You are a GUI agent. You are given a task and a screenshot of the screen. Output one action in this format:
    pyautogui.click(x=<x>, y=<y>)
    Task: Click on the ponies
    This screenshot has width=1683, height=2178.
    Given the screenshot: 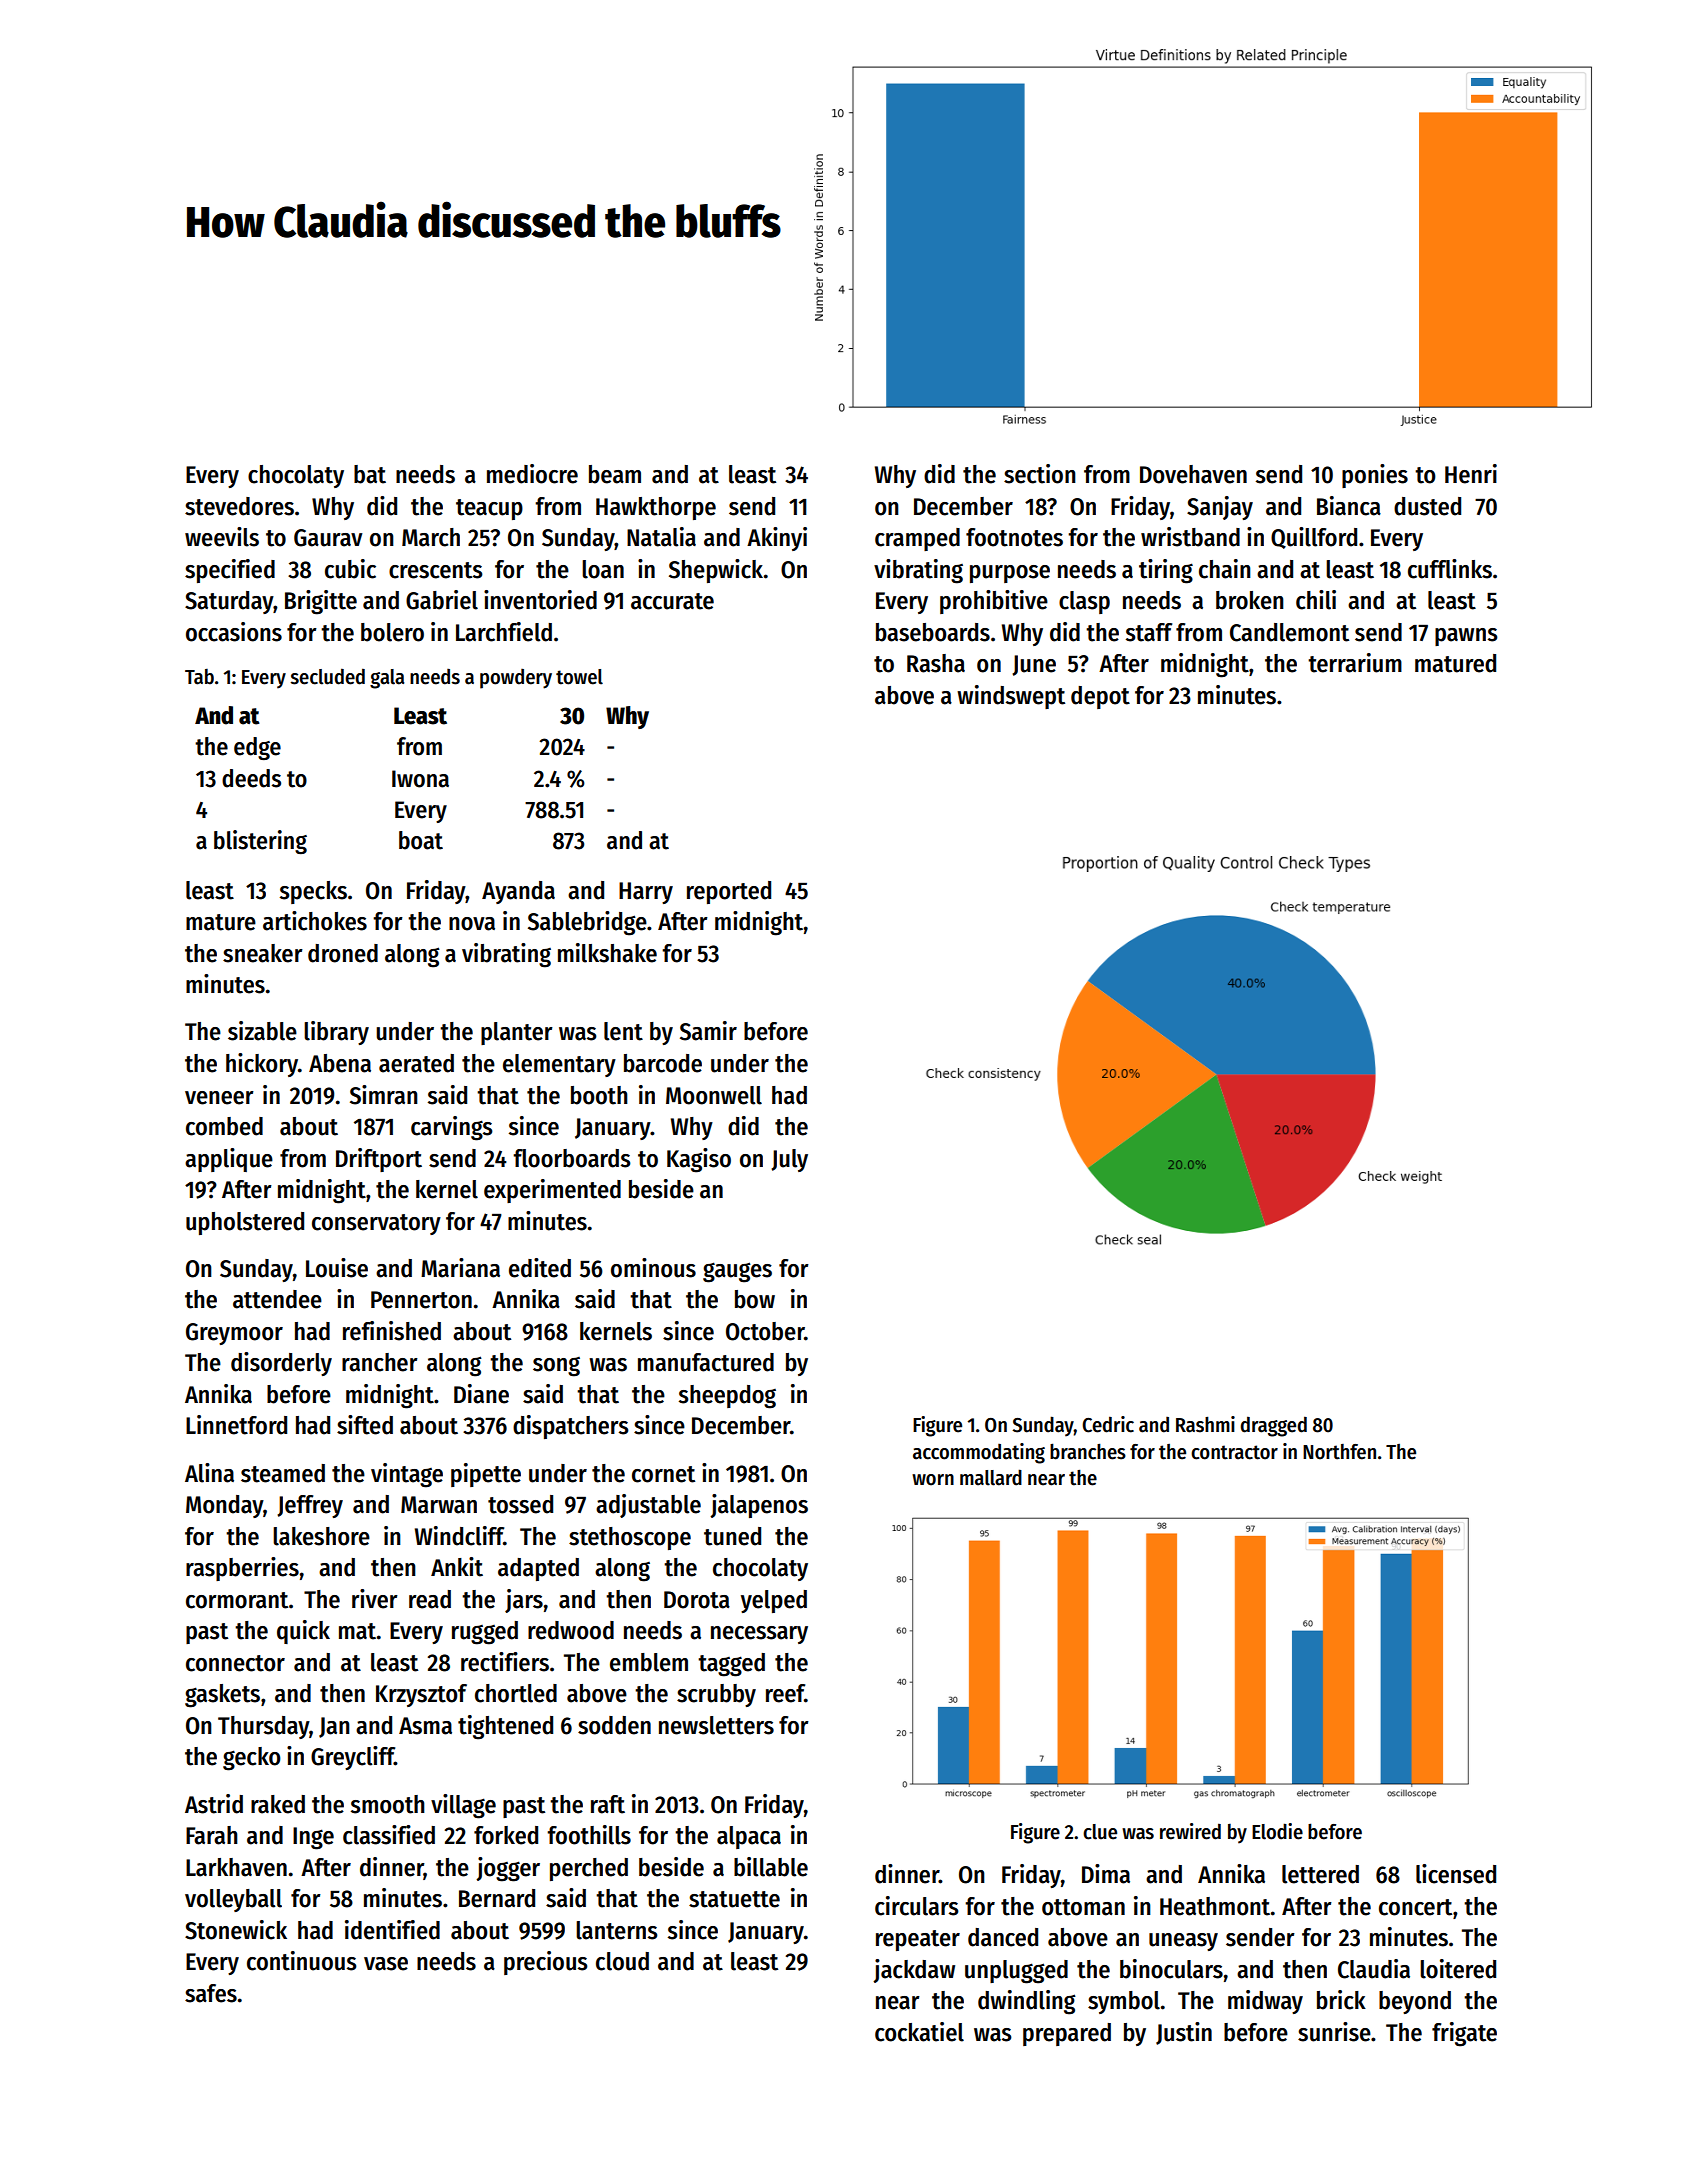 What is the action you would take?
    pyautogui.click(x=1375, y=476)
